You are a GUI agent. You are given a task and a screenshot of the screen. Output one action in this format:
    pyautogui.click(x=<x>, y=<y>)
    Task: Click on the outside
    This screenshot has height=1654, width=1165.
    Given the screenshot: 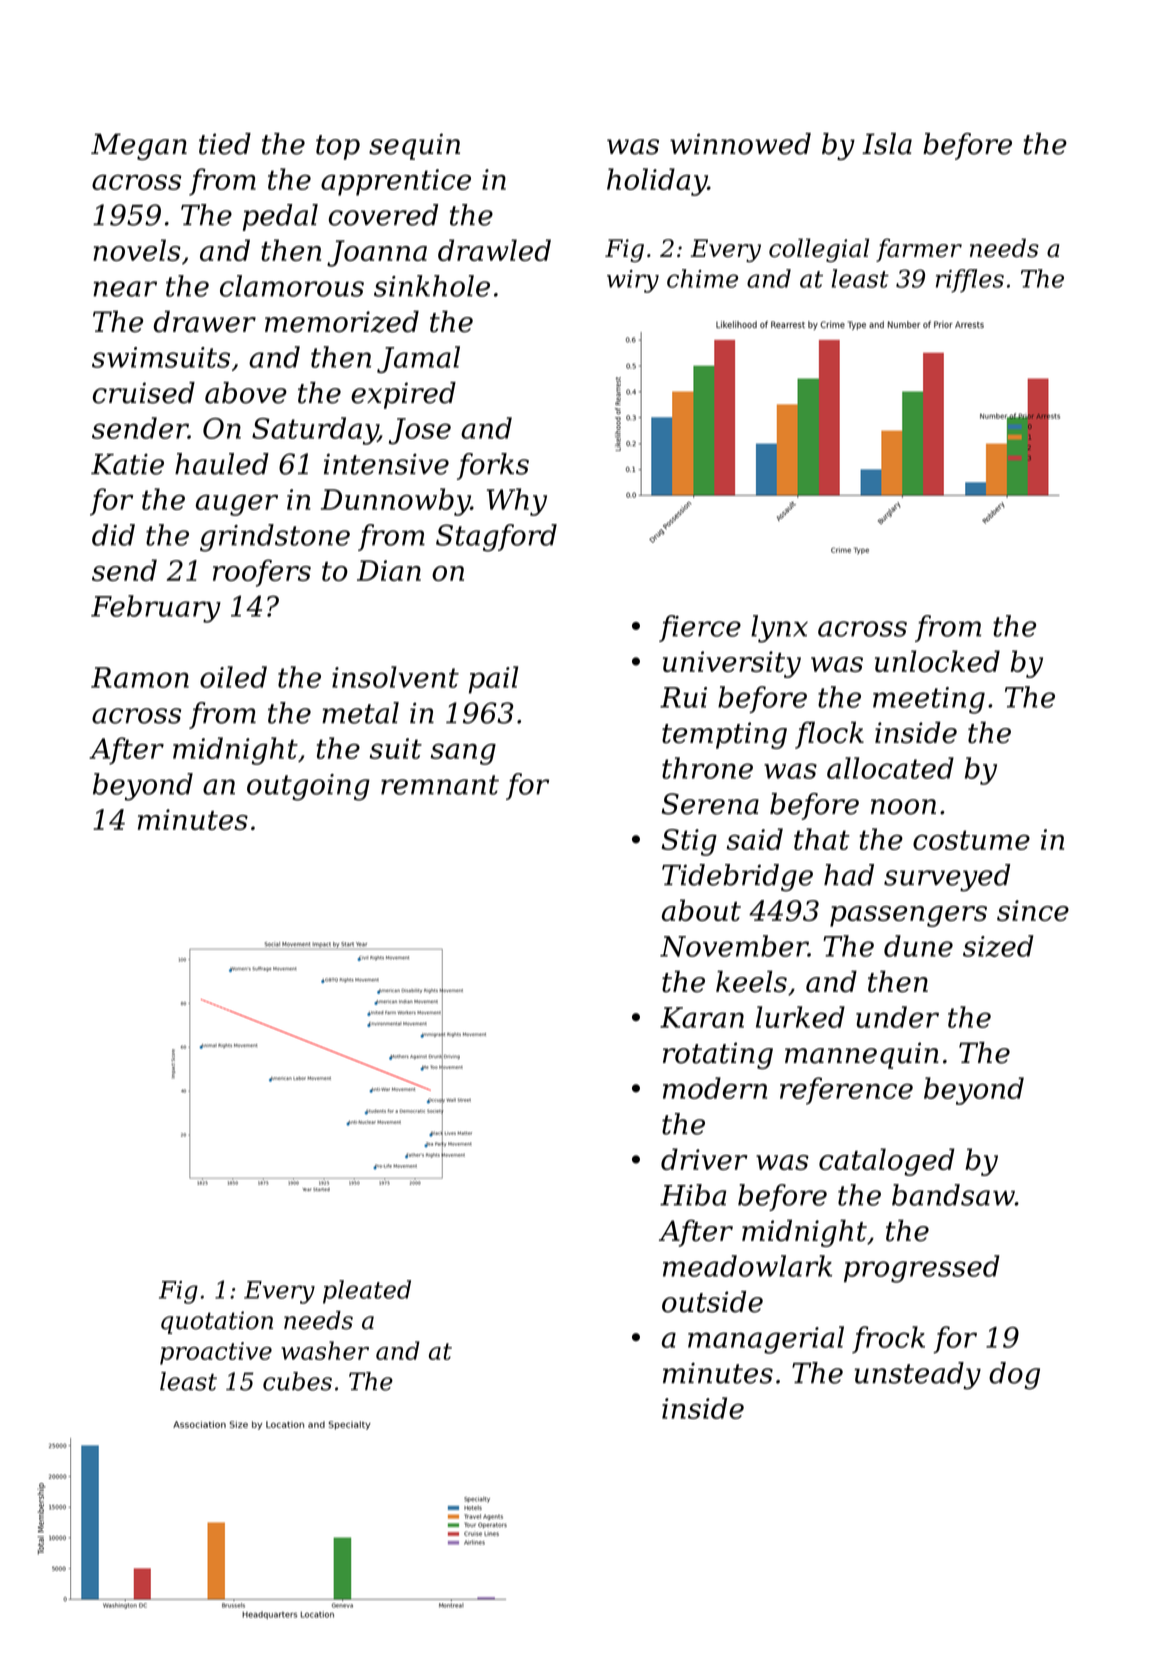 What is the action you would take?
    pyautogui.click(x=712, y=1302)
